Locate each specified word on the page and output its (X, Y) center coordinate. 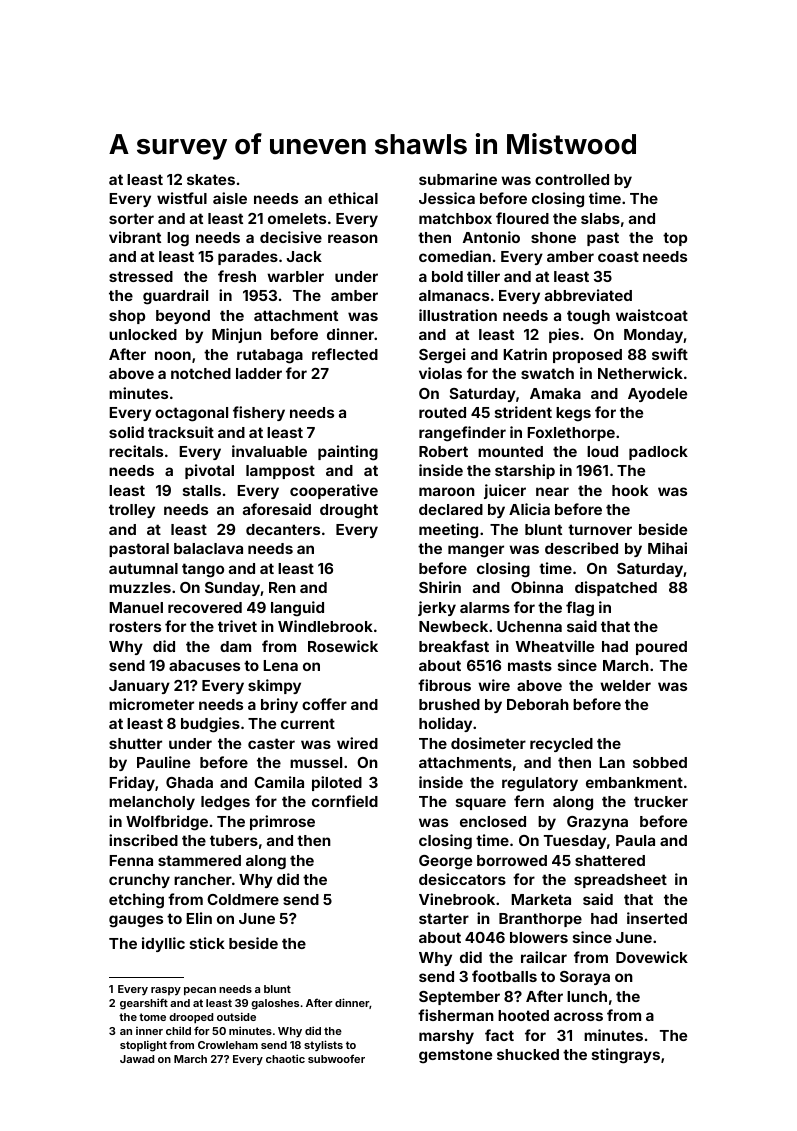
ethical (353, 198)
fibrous (444, 685)
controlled (572, 179)
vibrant (135, 237)
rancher (203, 879)
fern (529, 801)
